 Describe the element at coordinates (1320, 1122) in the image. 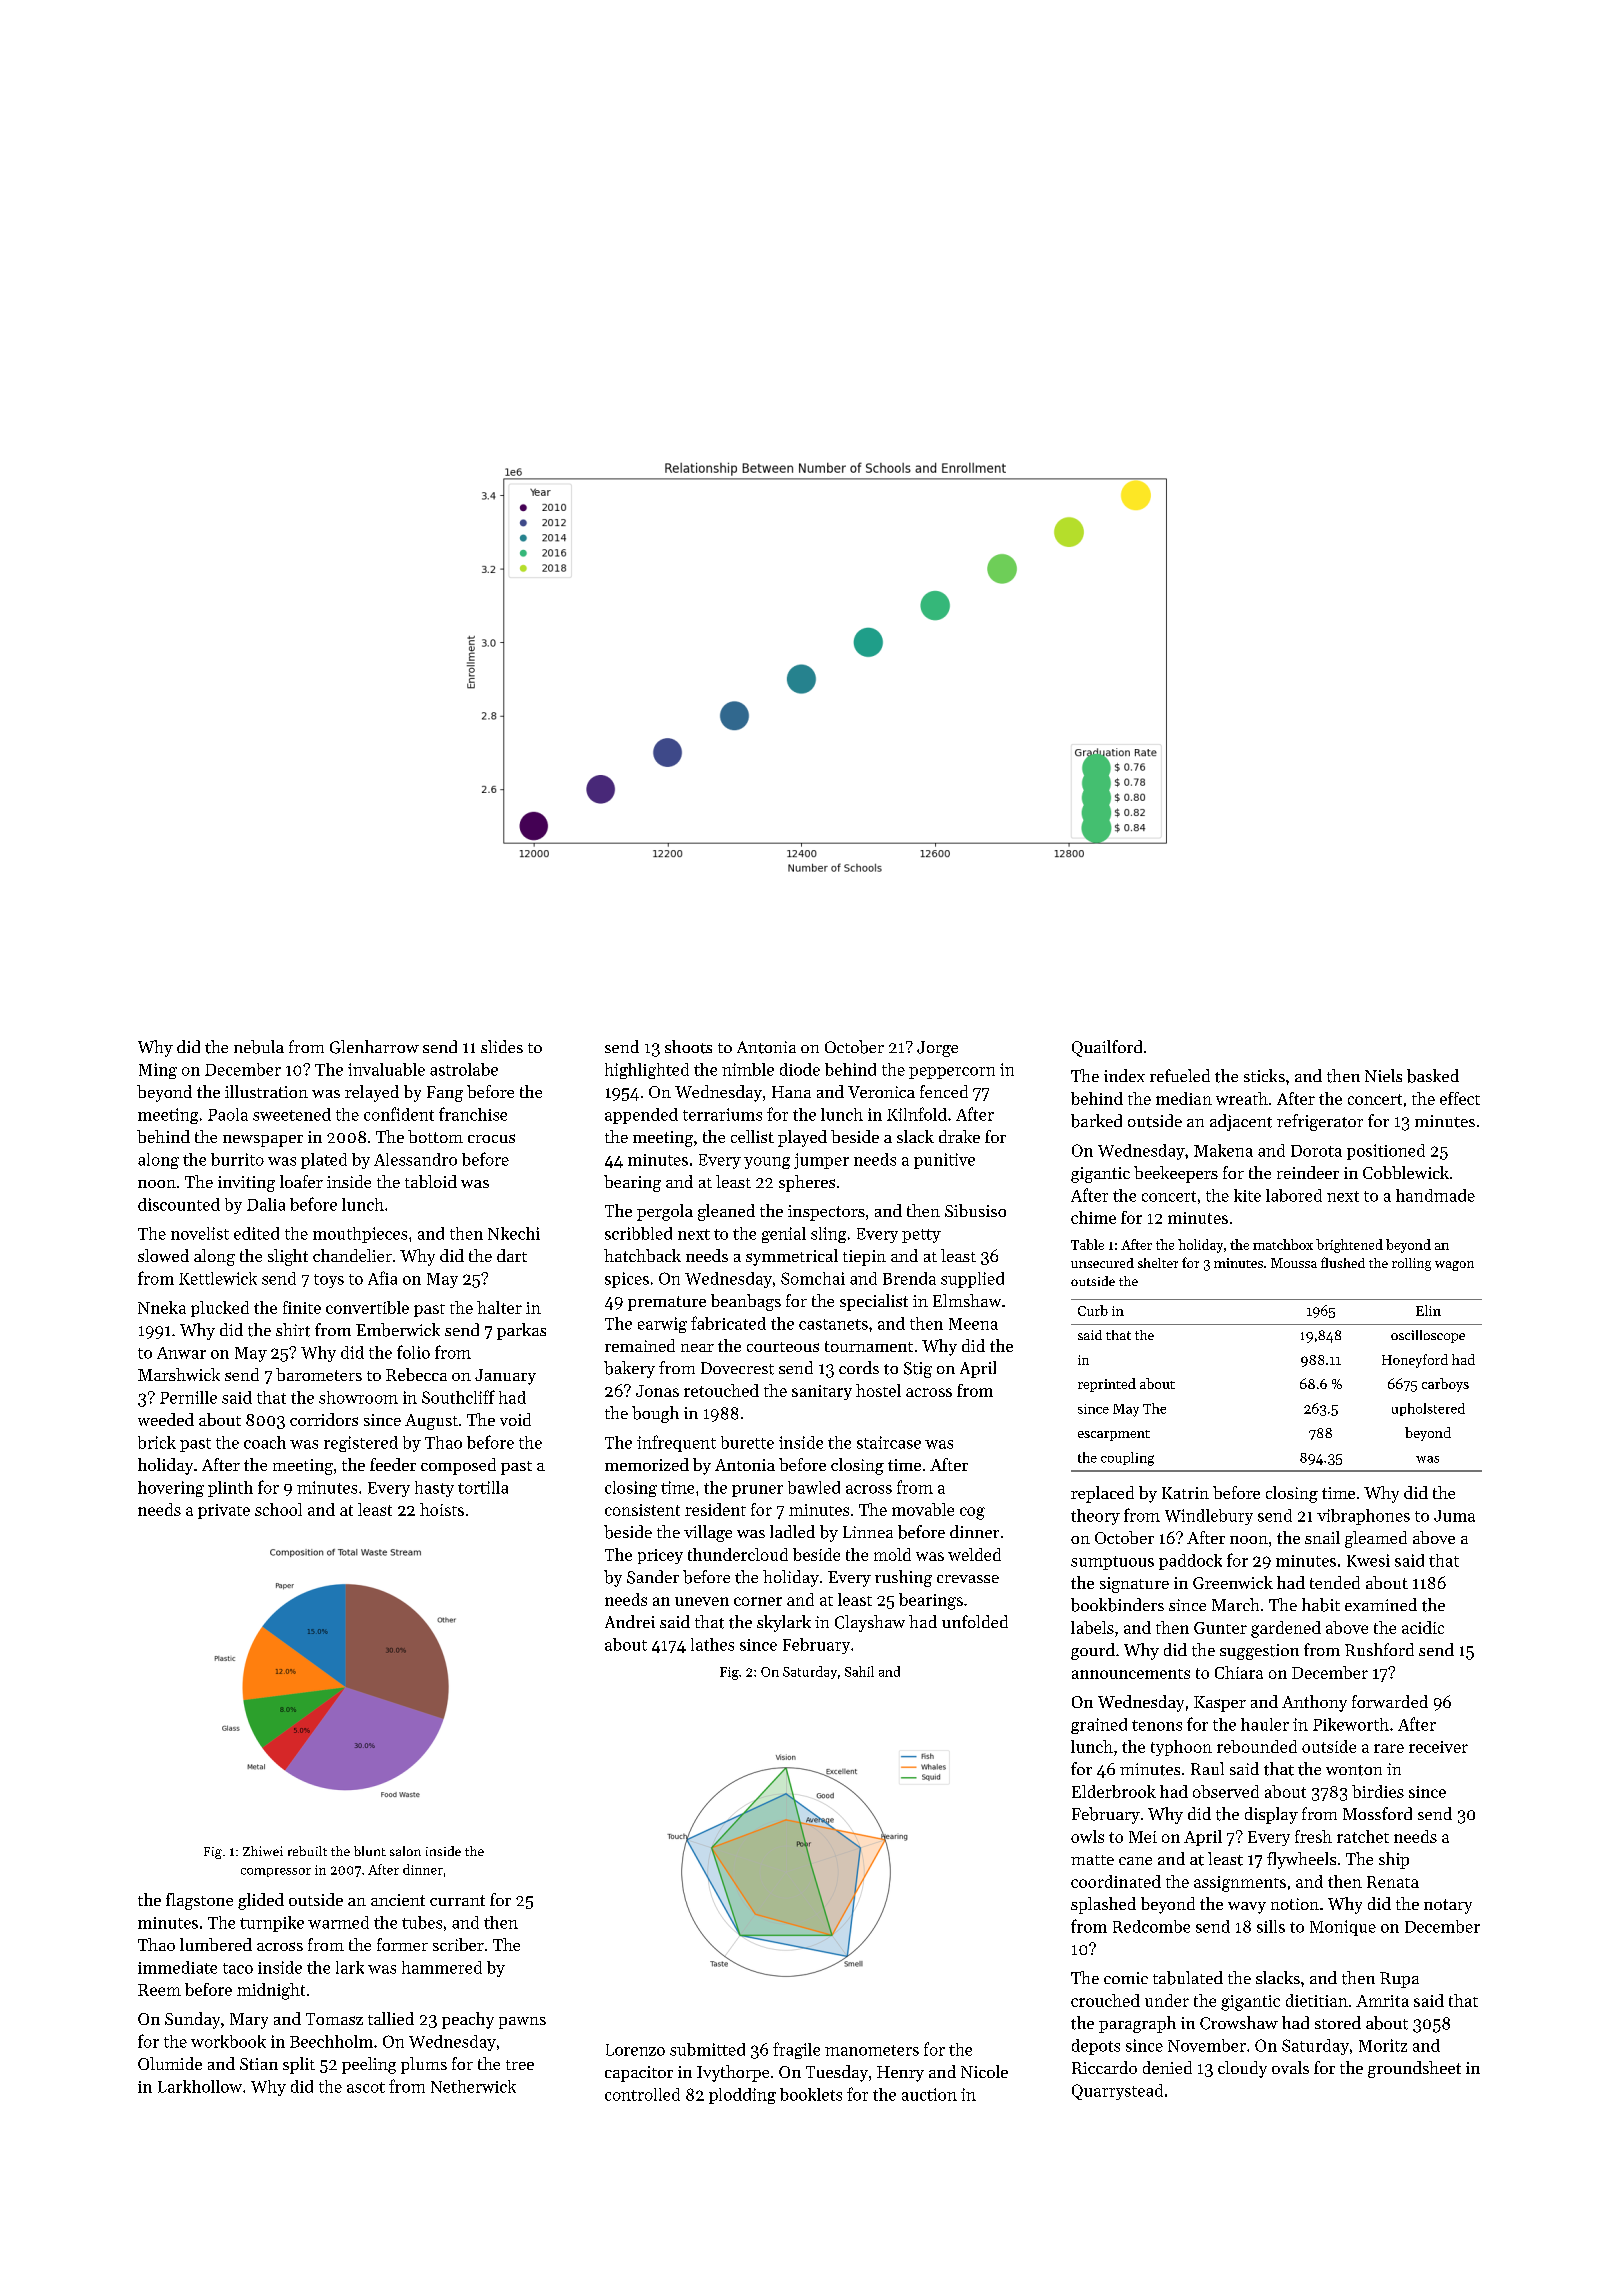

I see `refrigerator` at that location.
